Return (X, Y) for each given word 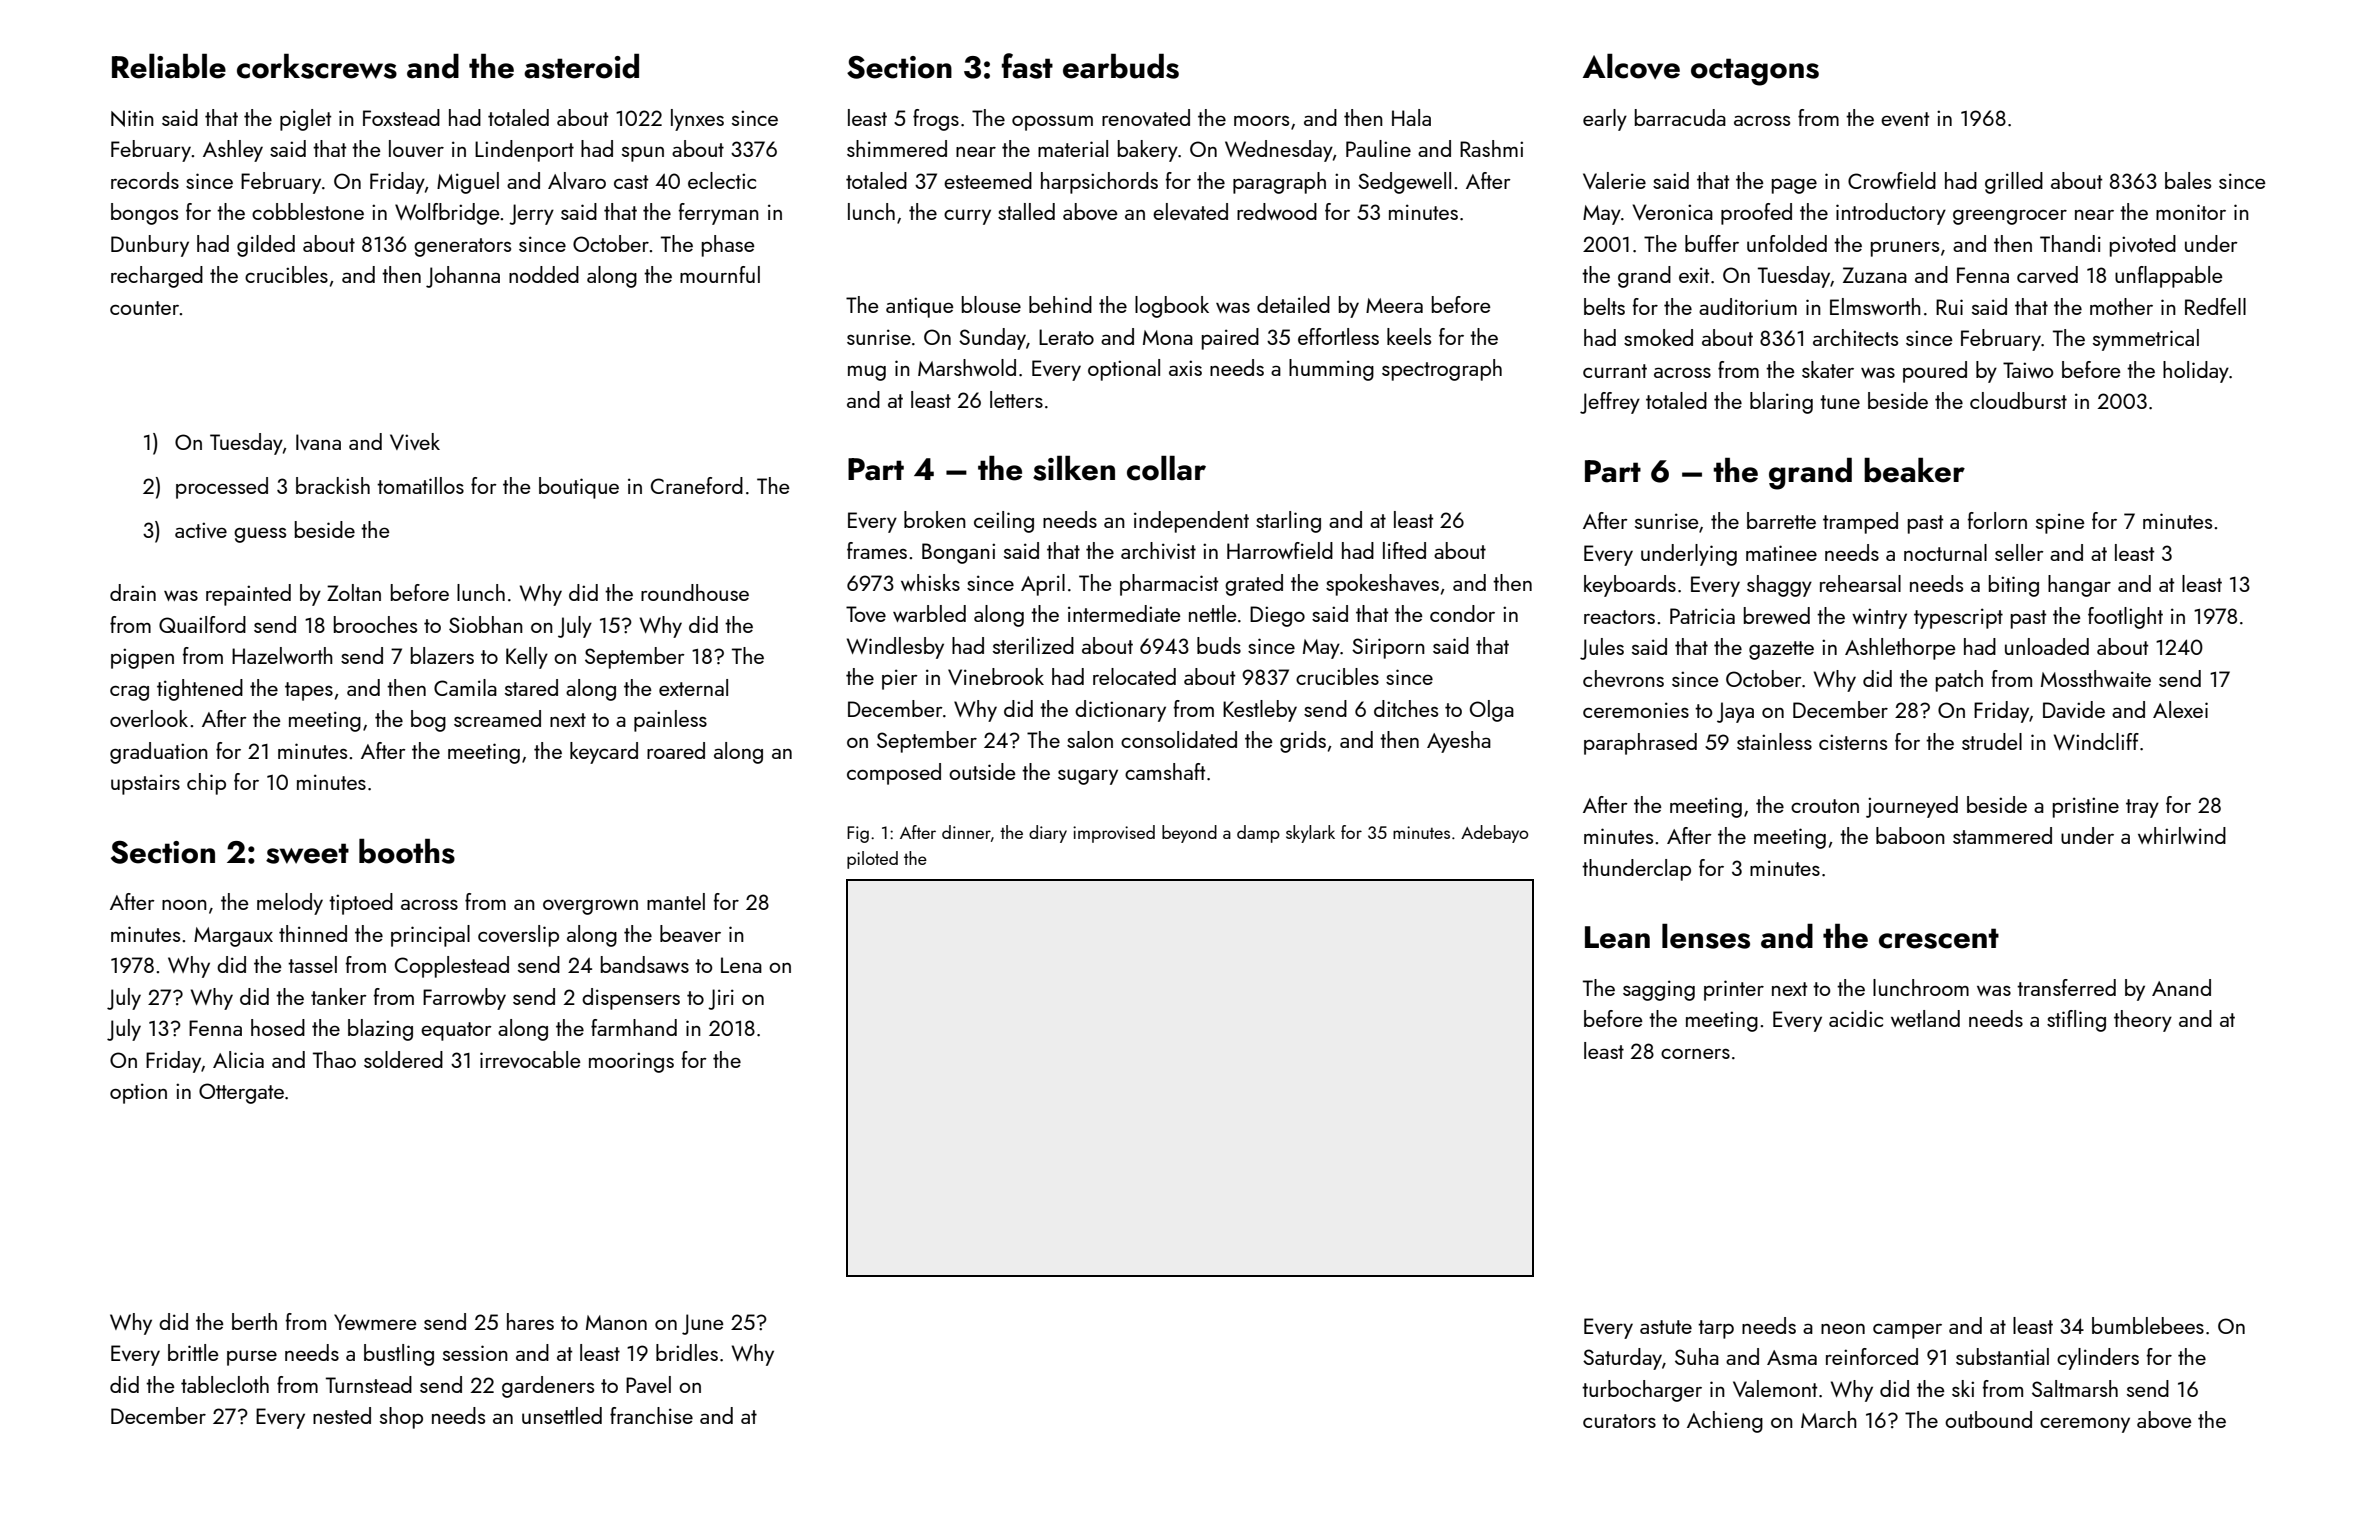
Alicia (238, 1059)
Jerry (531, 214)
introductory (1891, 214)
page (1794, 186)
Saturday (1622, 1359)
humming (1331, 370)
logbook (1172, 307)
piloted (872, 860)
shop (401, 1418)
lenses (1706, 936)
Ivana (318, 442)
